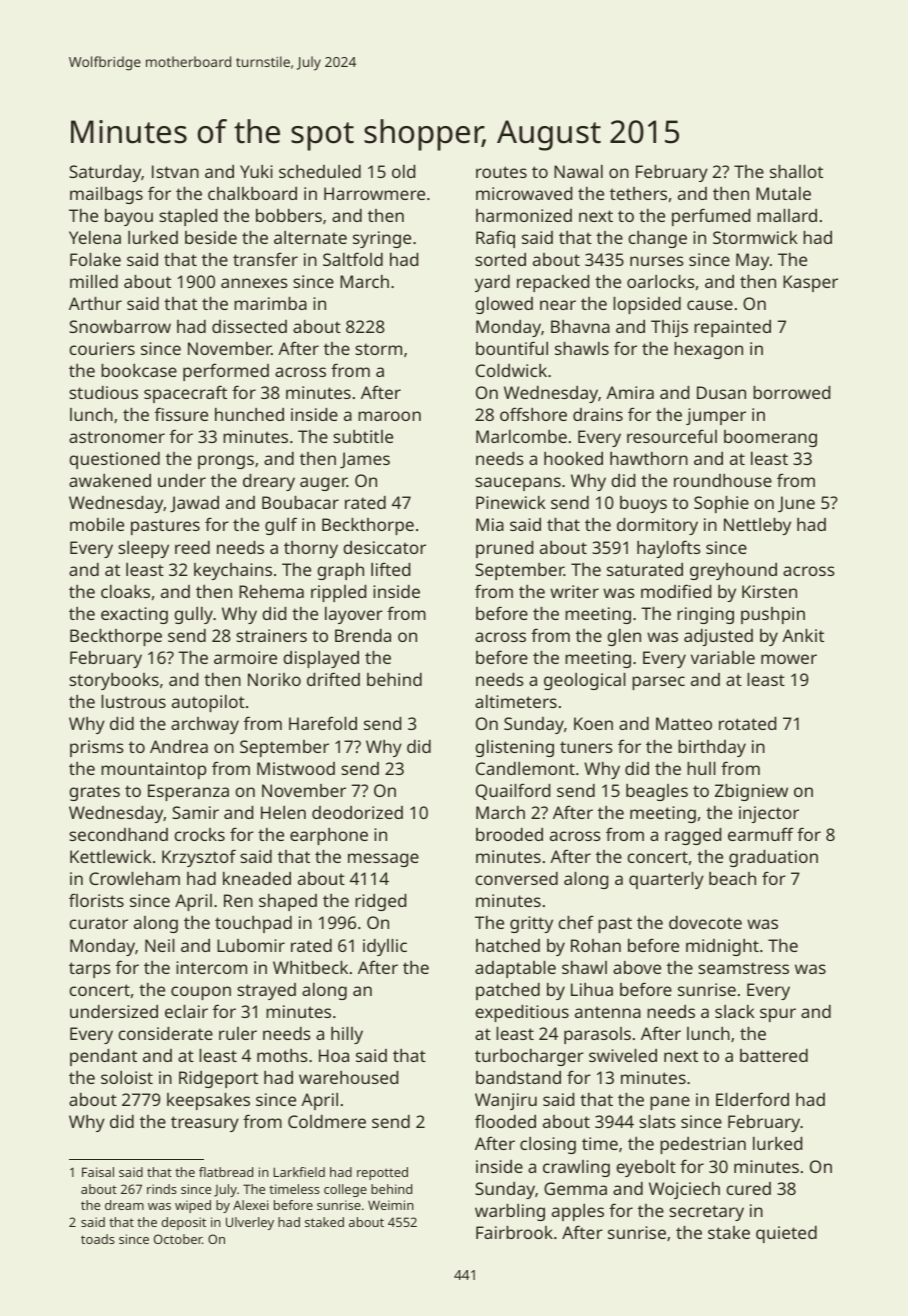  I want to click on Alexei, so click(251, 1205).
